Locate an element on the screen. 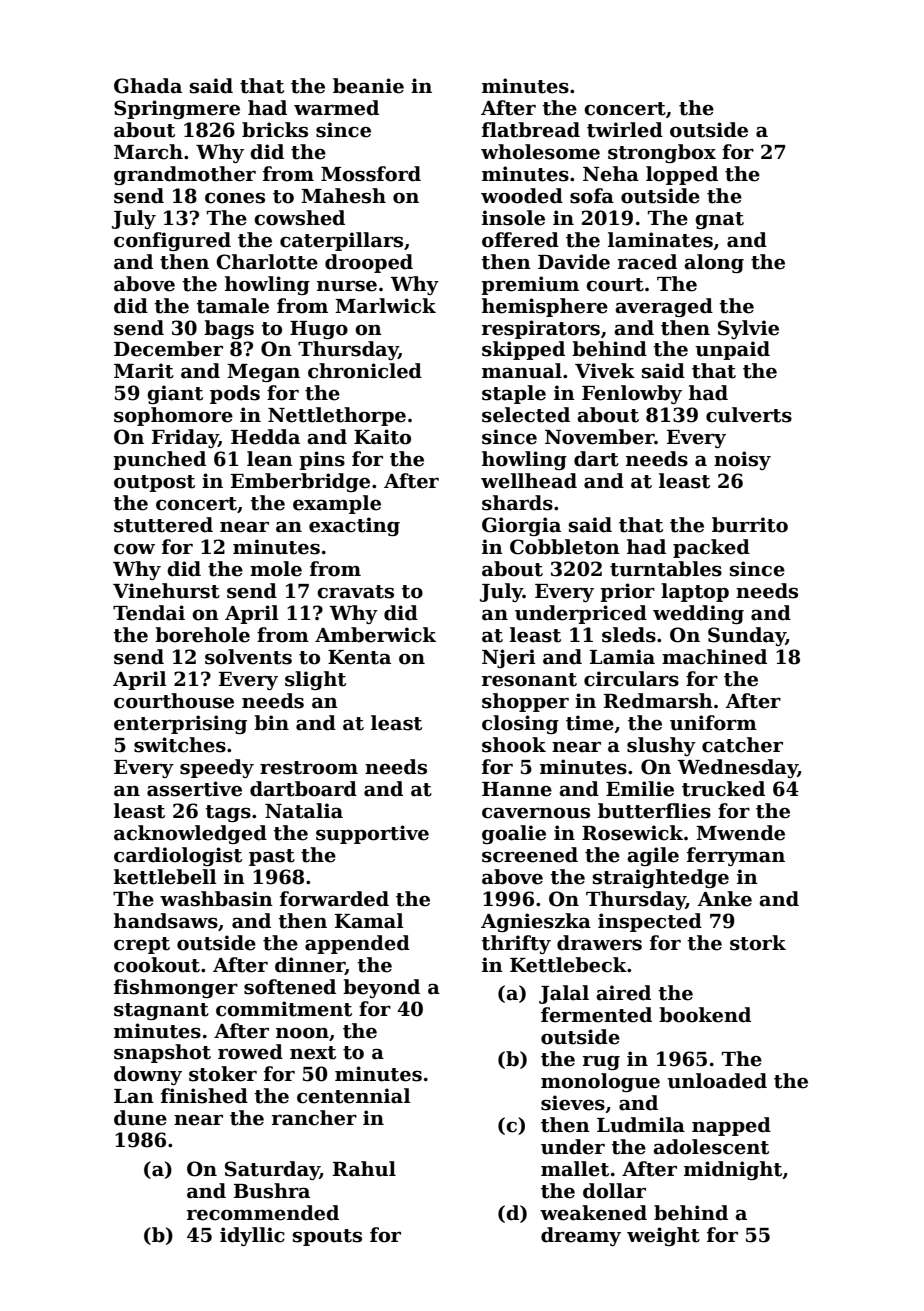  Agnieszka is located at coordinates (536, 922).
